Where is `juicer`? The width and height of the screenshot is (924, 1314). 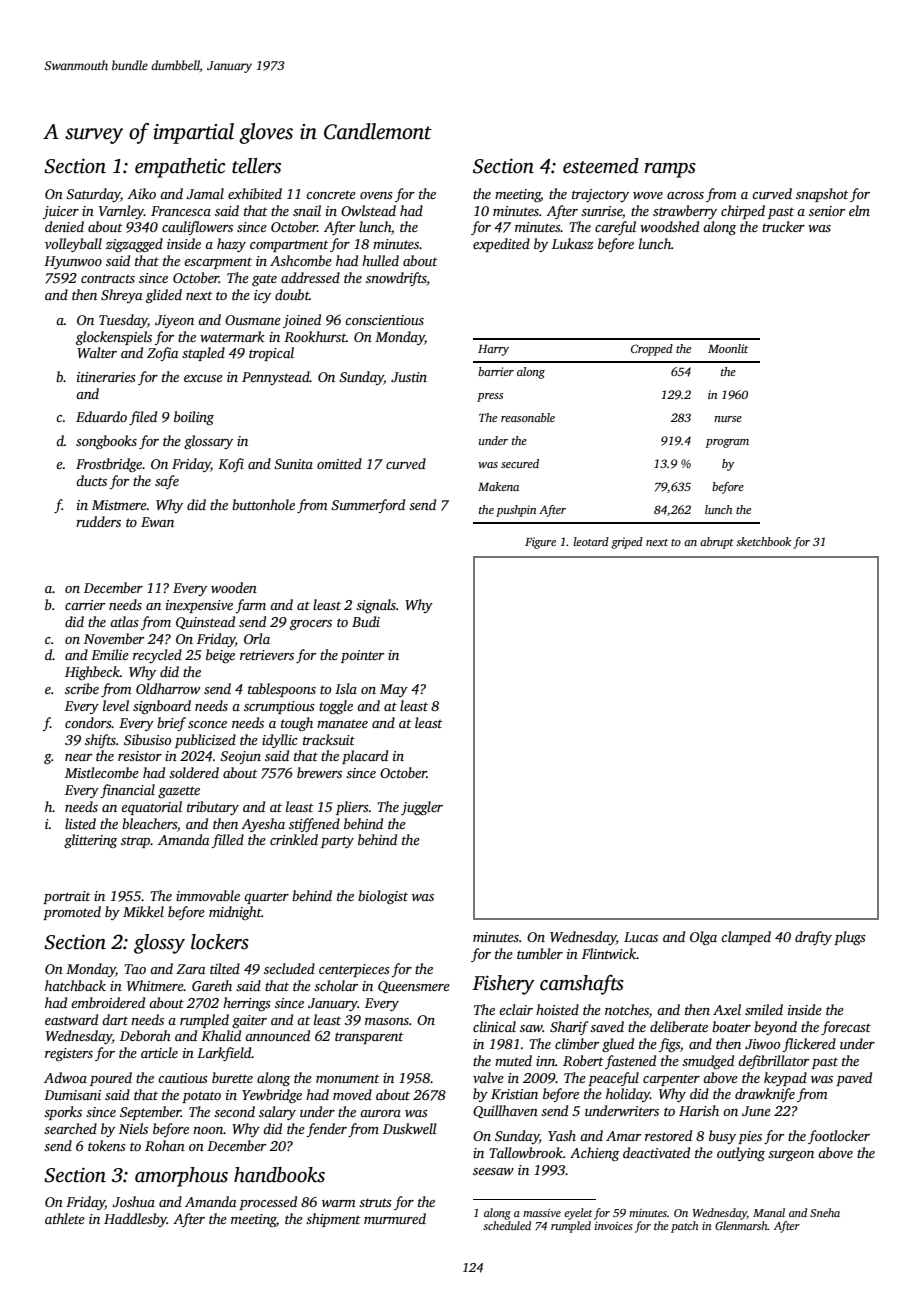
juicer is located at coordinates (61, 212).
